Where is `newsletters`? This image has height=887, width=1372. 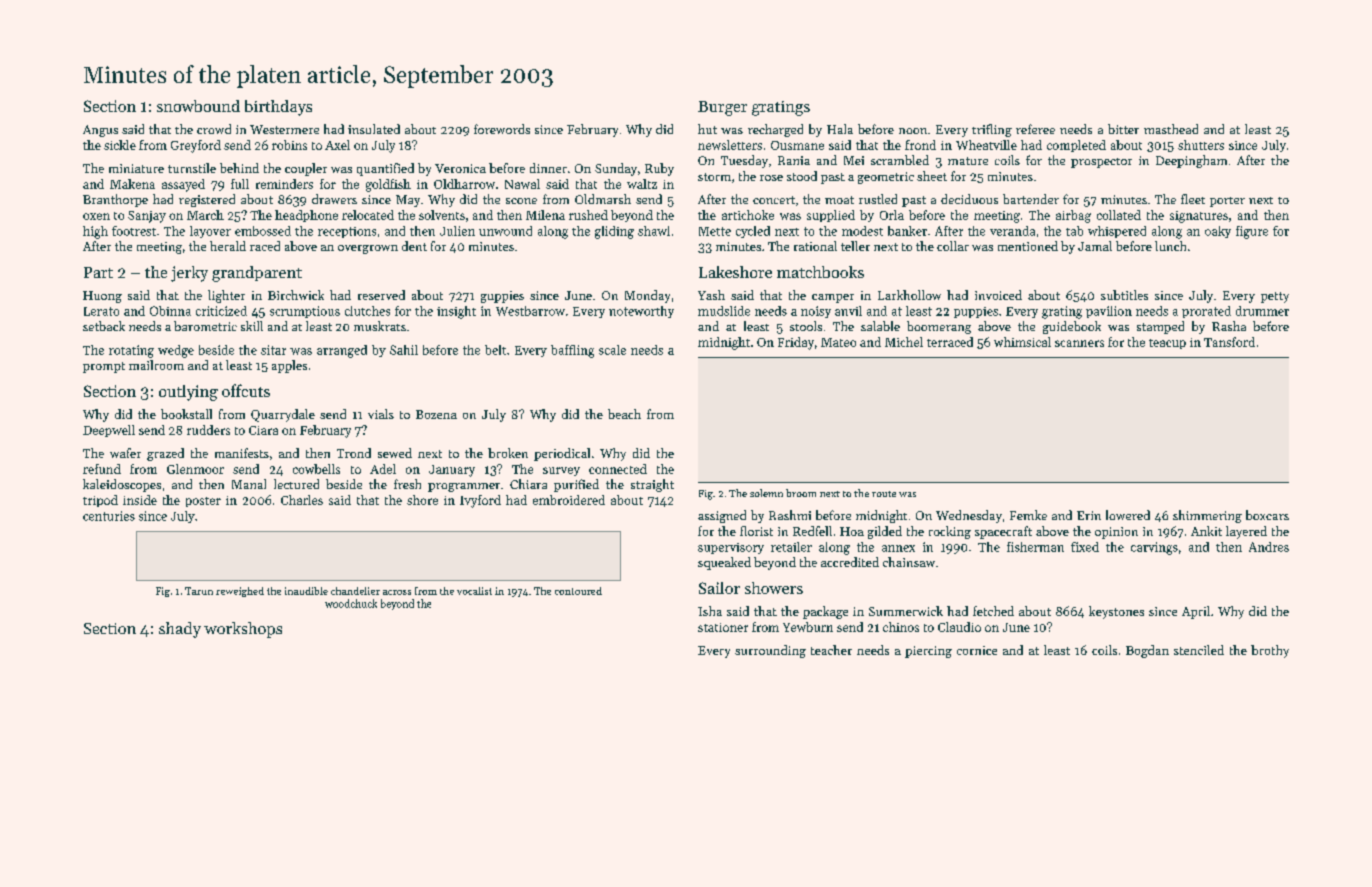 newsletters is located at coordinates (730, 145).
